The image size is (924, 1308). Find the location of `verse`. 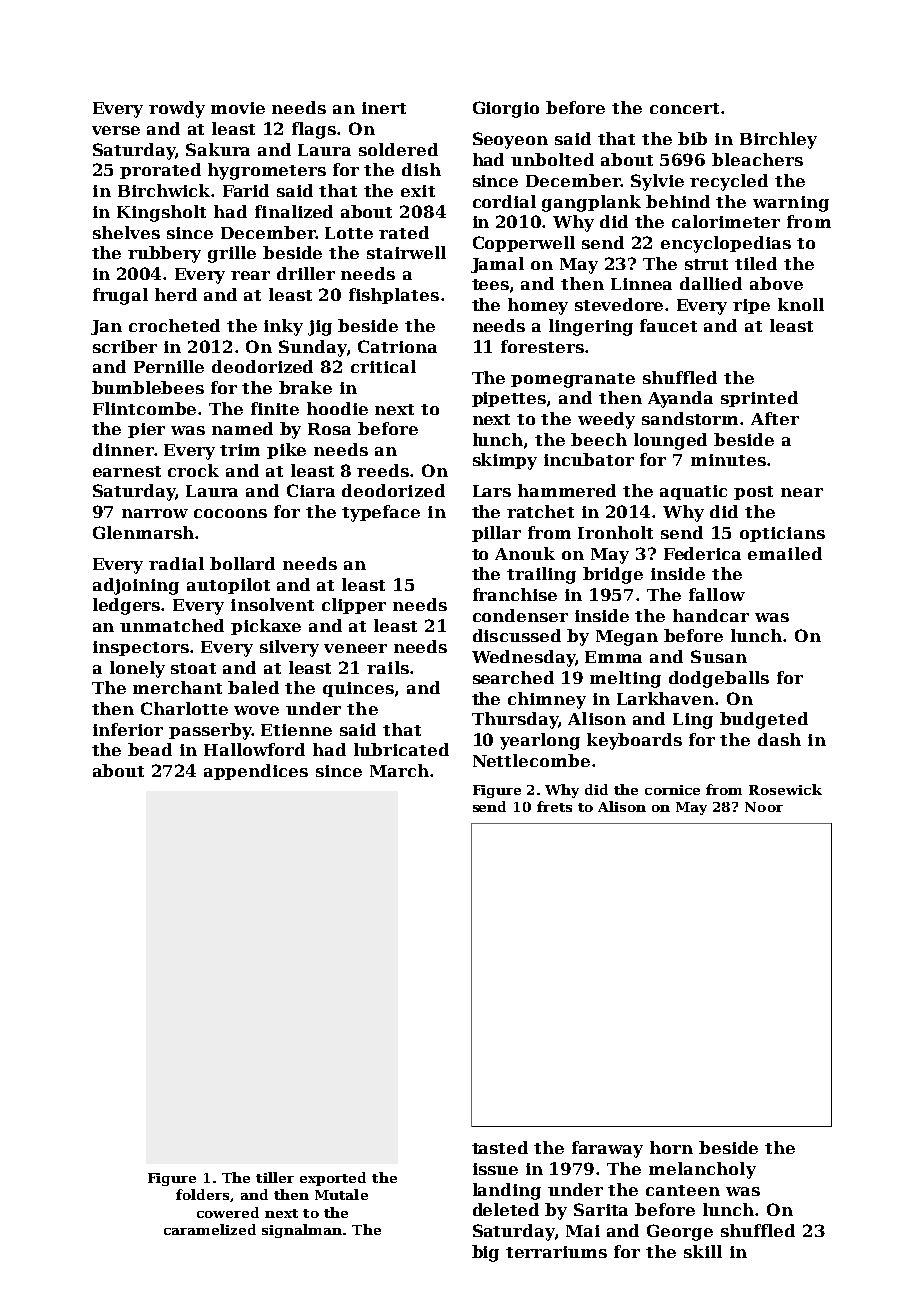

verse is located at coordinates (116, 130).
